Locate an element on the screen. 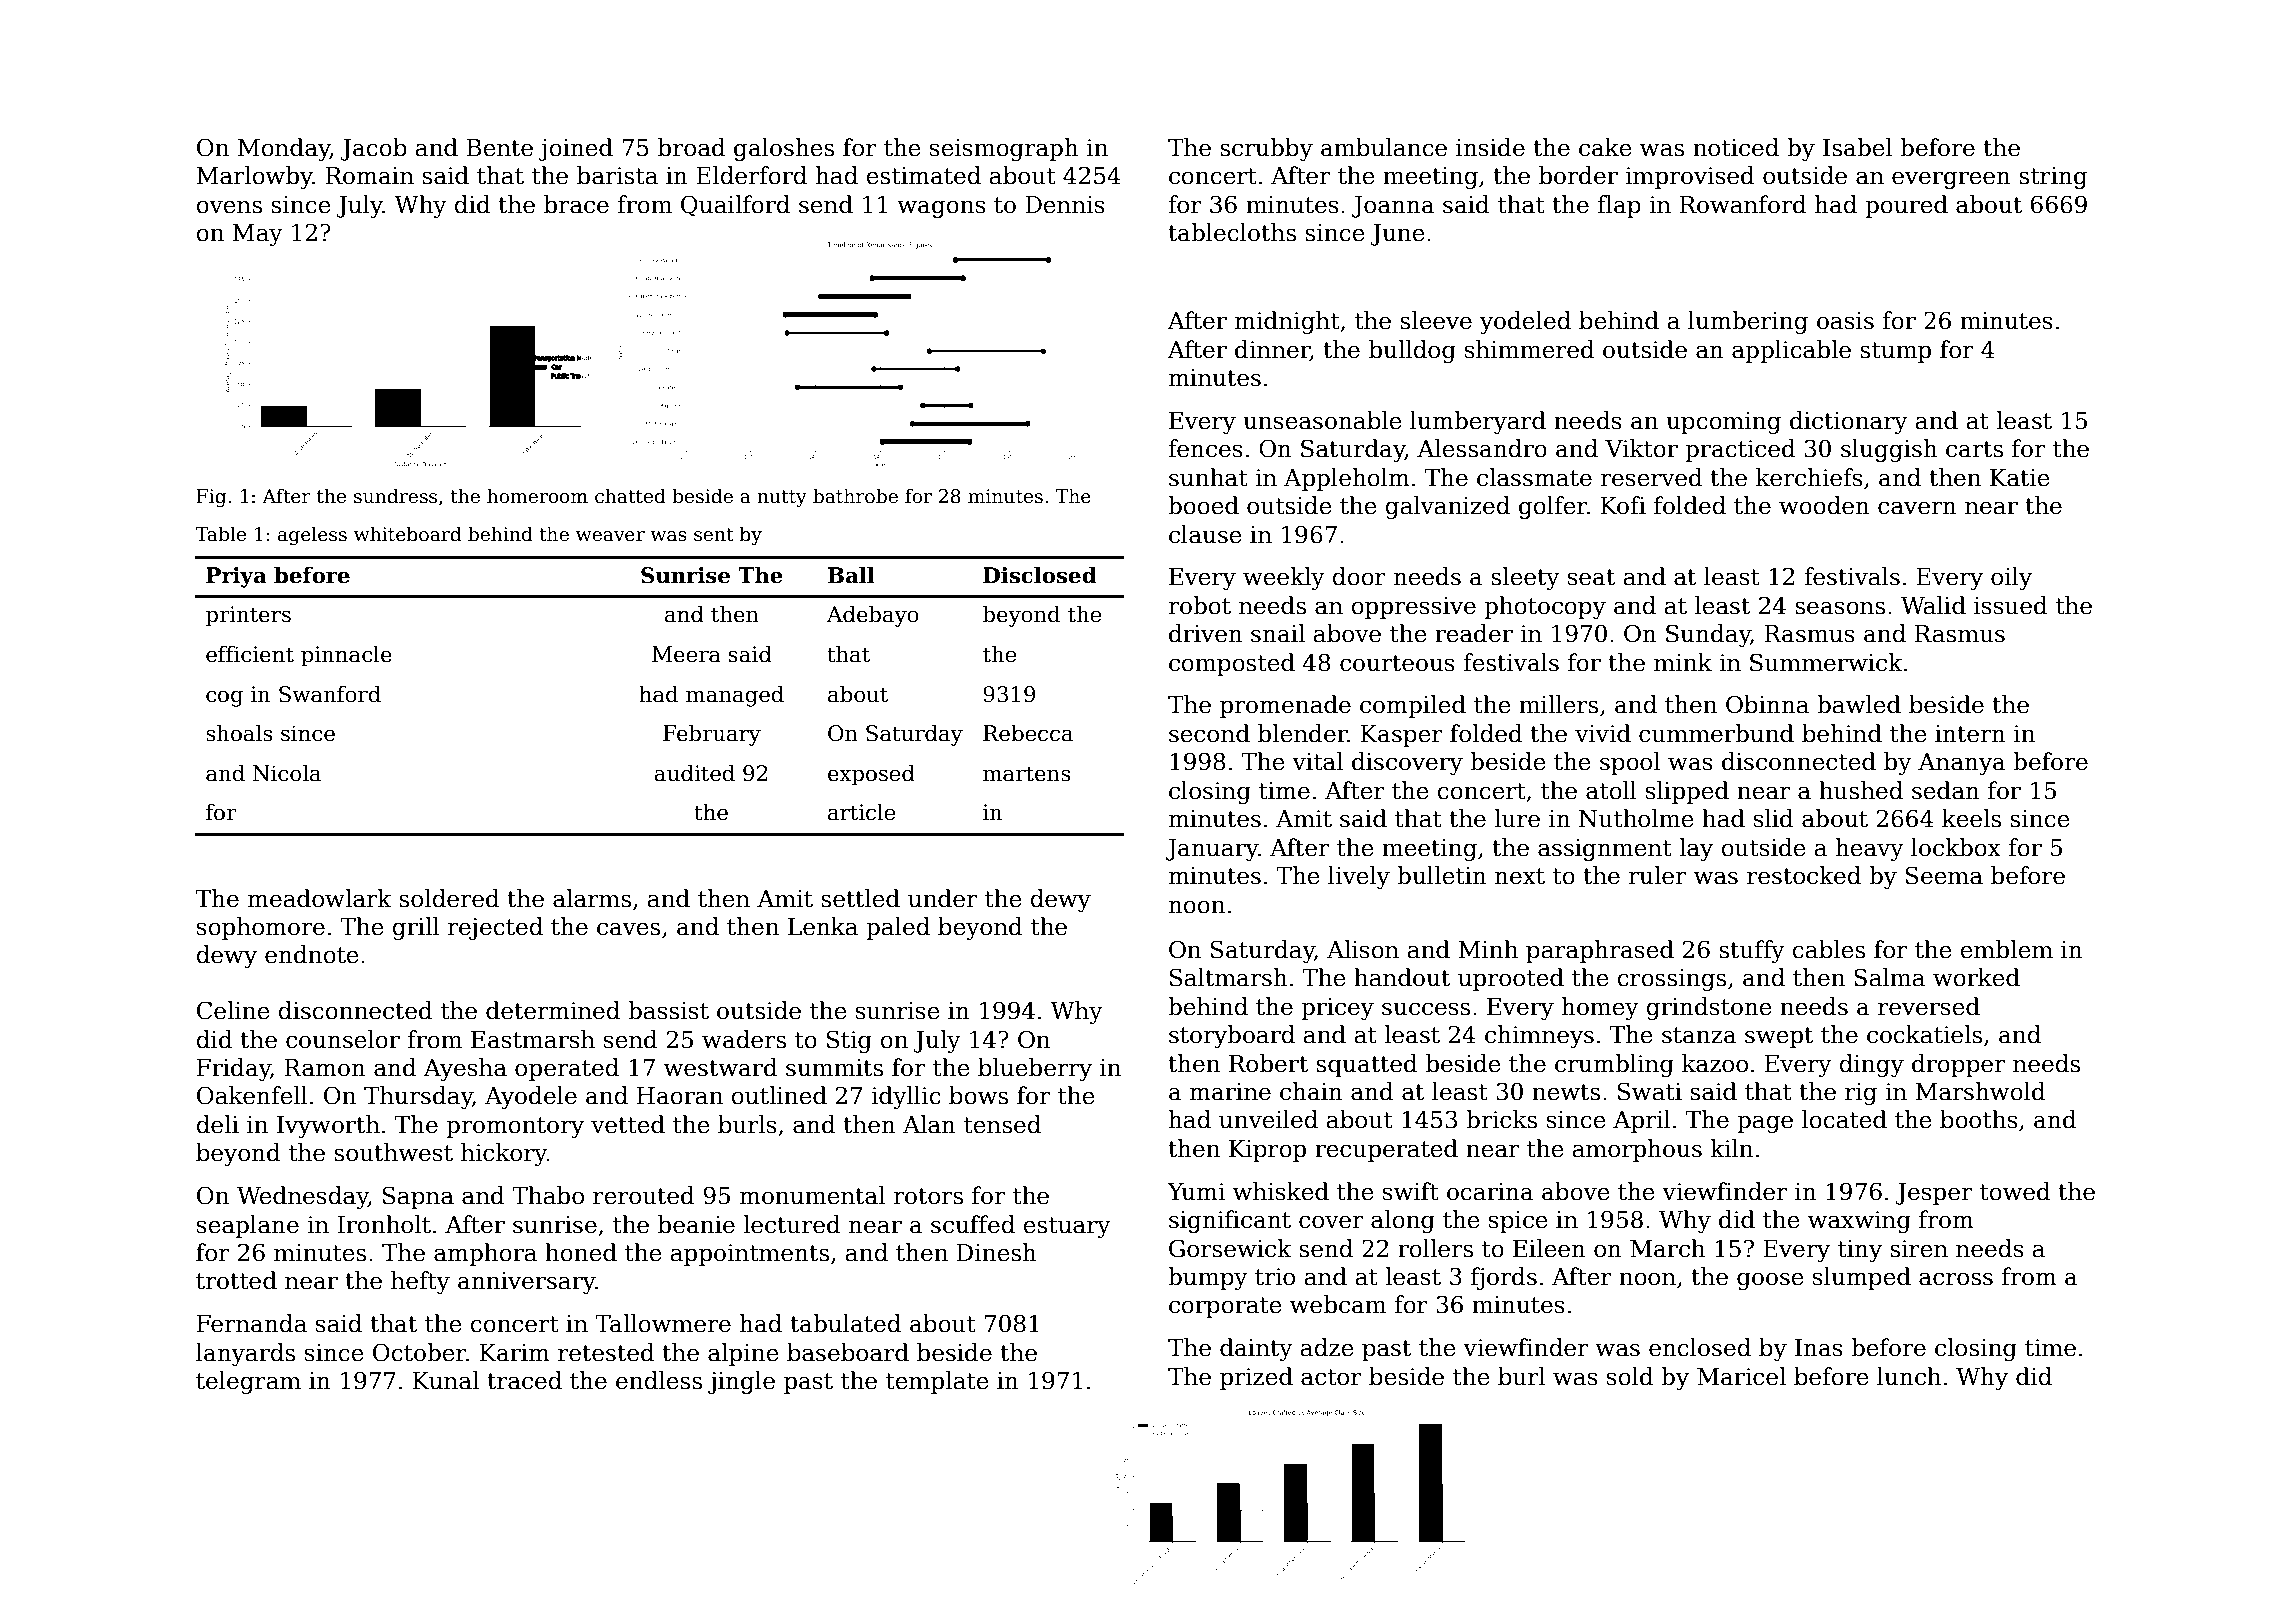 The image size is (2292, 1620). seismograph is located at coordinates (1004, 149).
